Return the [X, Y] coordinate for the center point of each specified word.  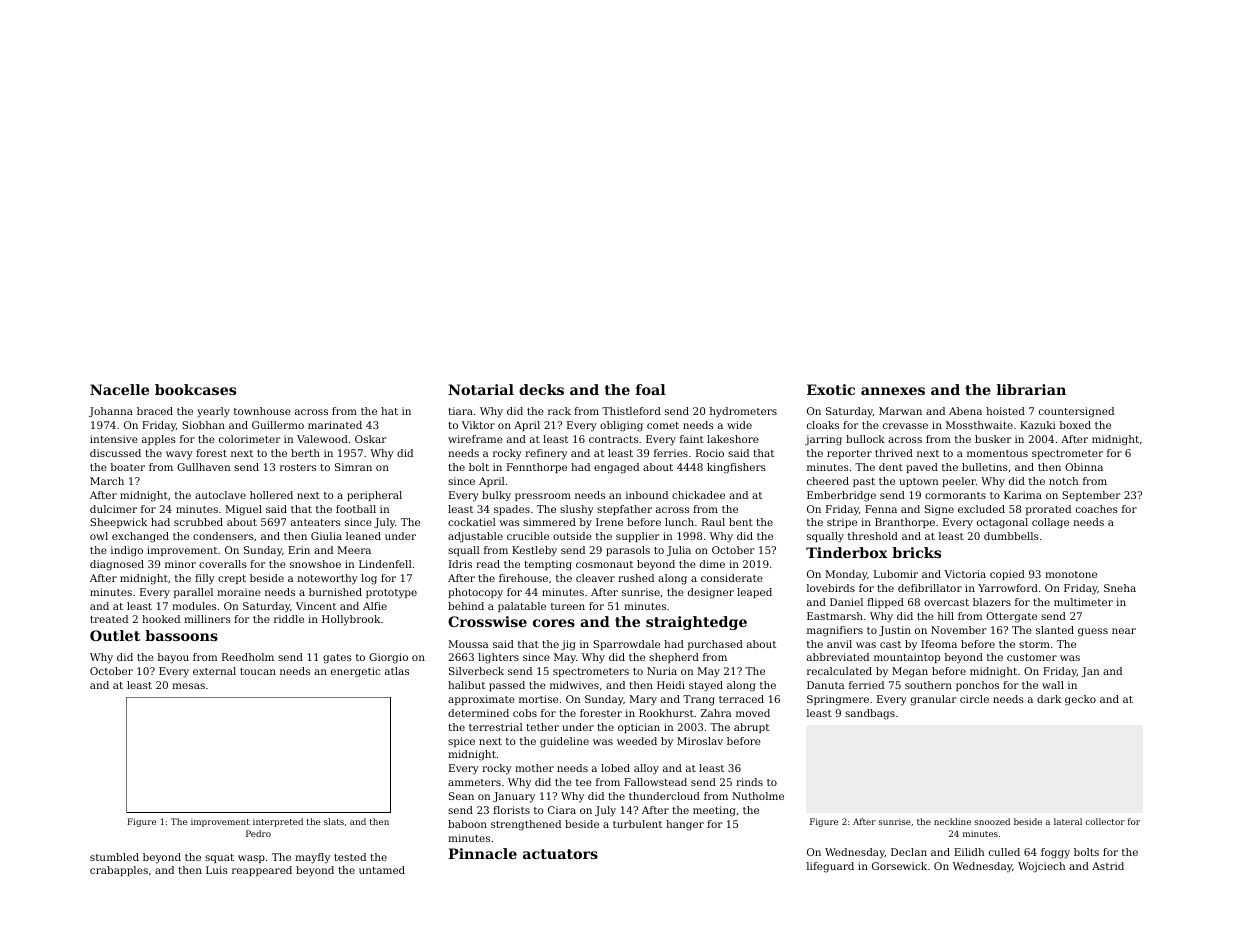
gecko [1080, 700]
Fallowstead [655, 782]
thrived [894, 453]
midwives [574, 685]
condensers [223, 536]
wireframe [475, 439]
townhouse [262, 411]
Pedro [258, 833]
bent [741, 522]
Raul [713, 522]
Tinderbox [847, 552]
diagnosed [117, 565]
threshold [873, 536]
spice [461, 742]
